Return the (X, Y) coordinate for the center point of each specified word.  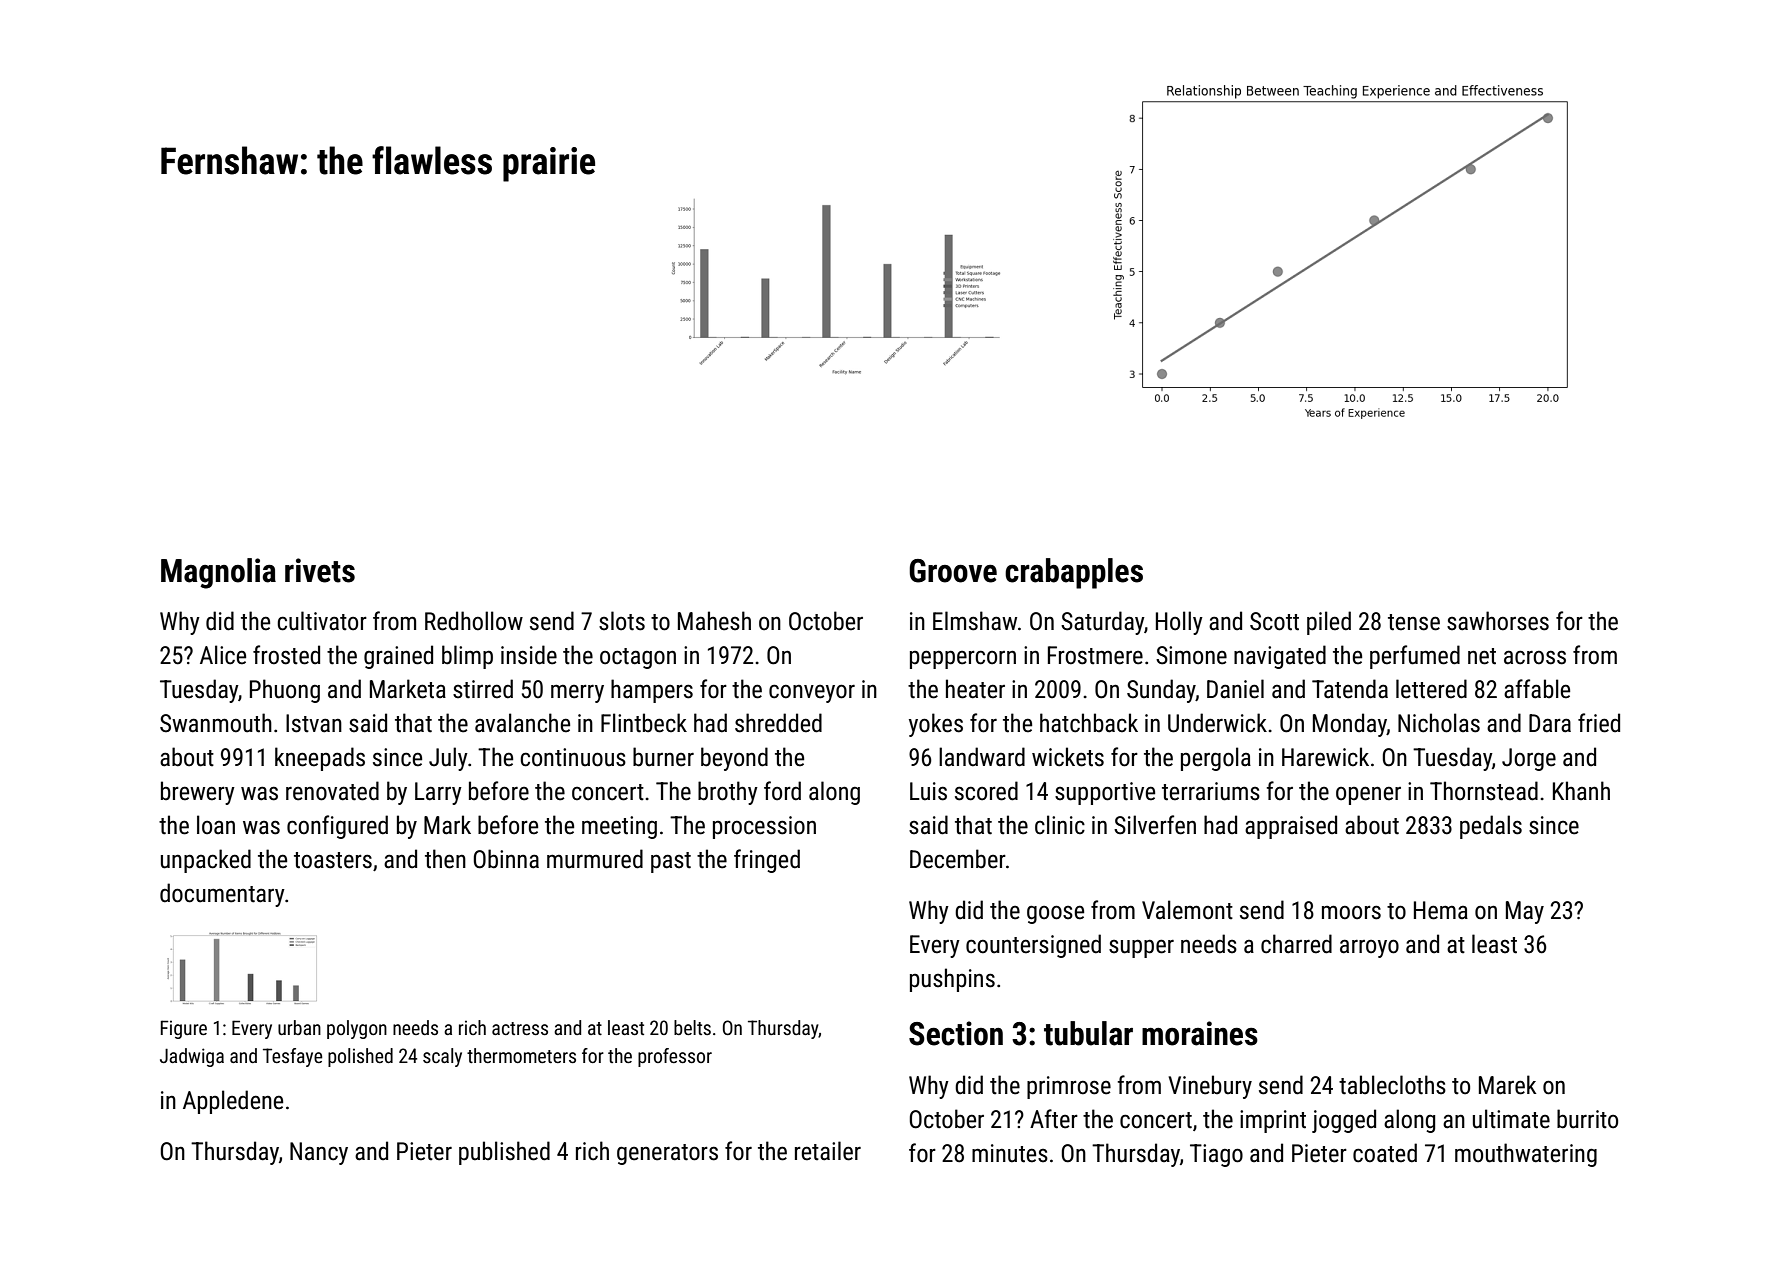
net (1482, 656)
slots (622, 621)
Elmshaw (975, 621)
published (504, 1153)
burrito (1587, 1119)
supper (1141, 948)
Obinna (506, 859)
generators (667, 1154)
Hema (1441, 910)
